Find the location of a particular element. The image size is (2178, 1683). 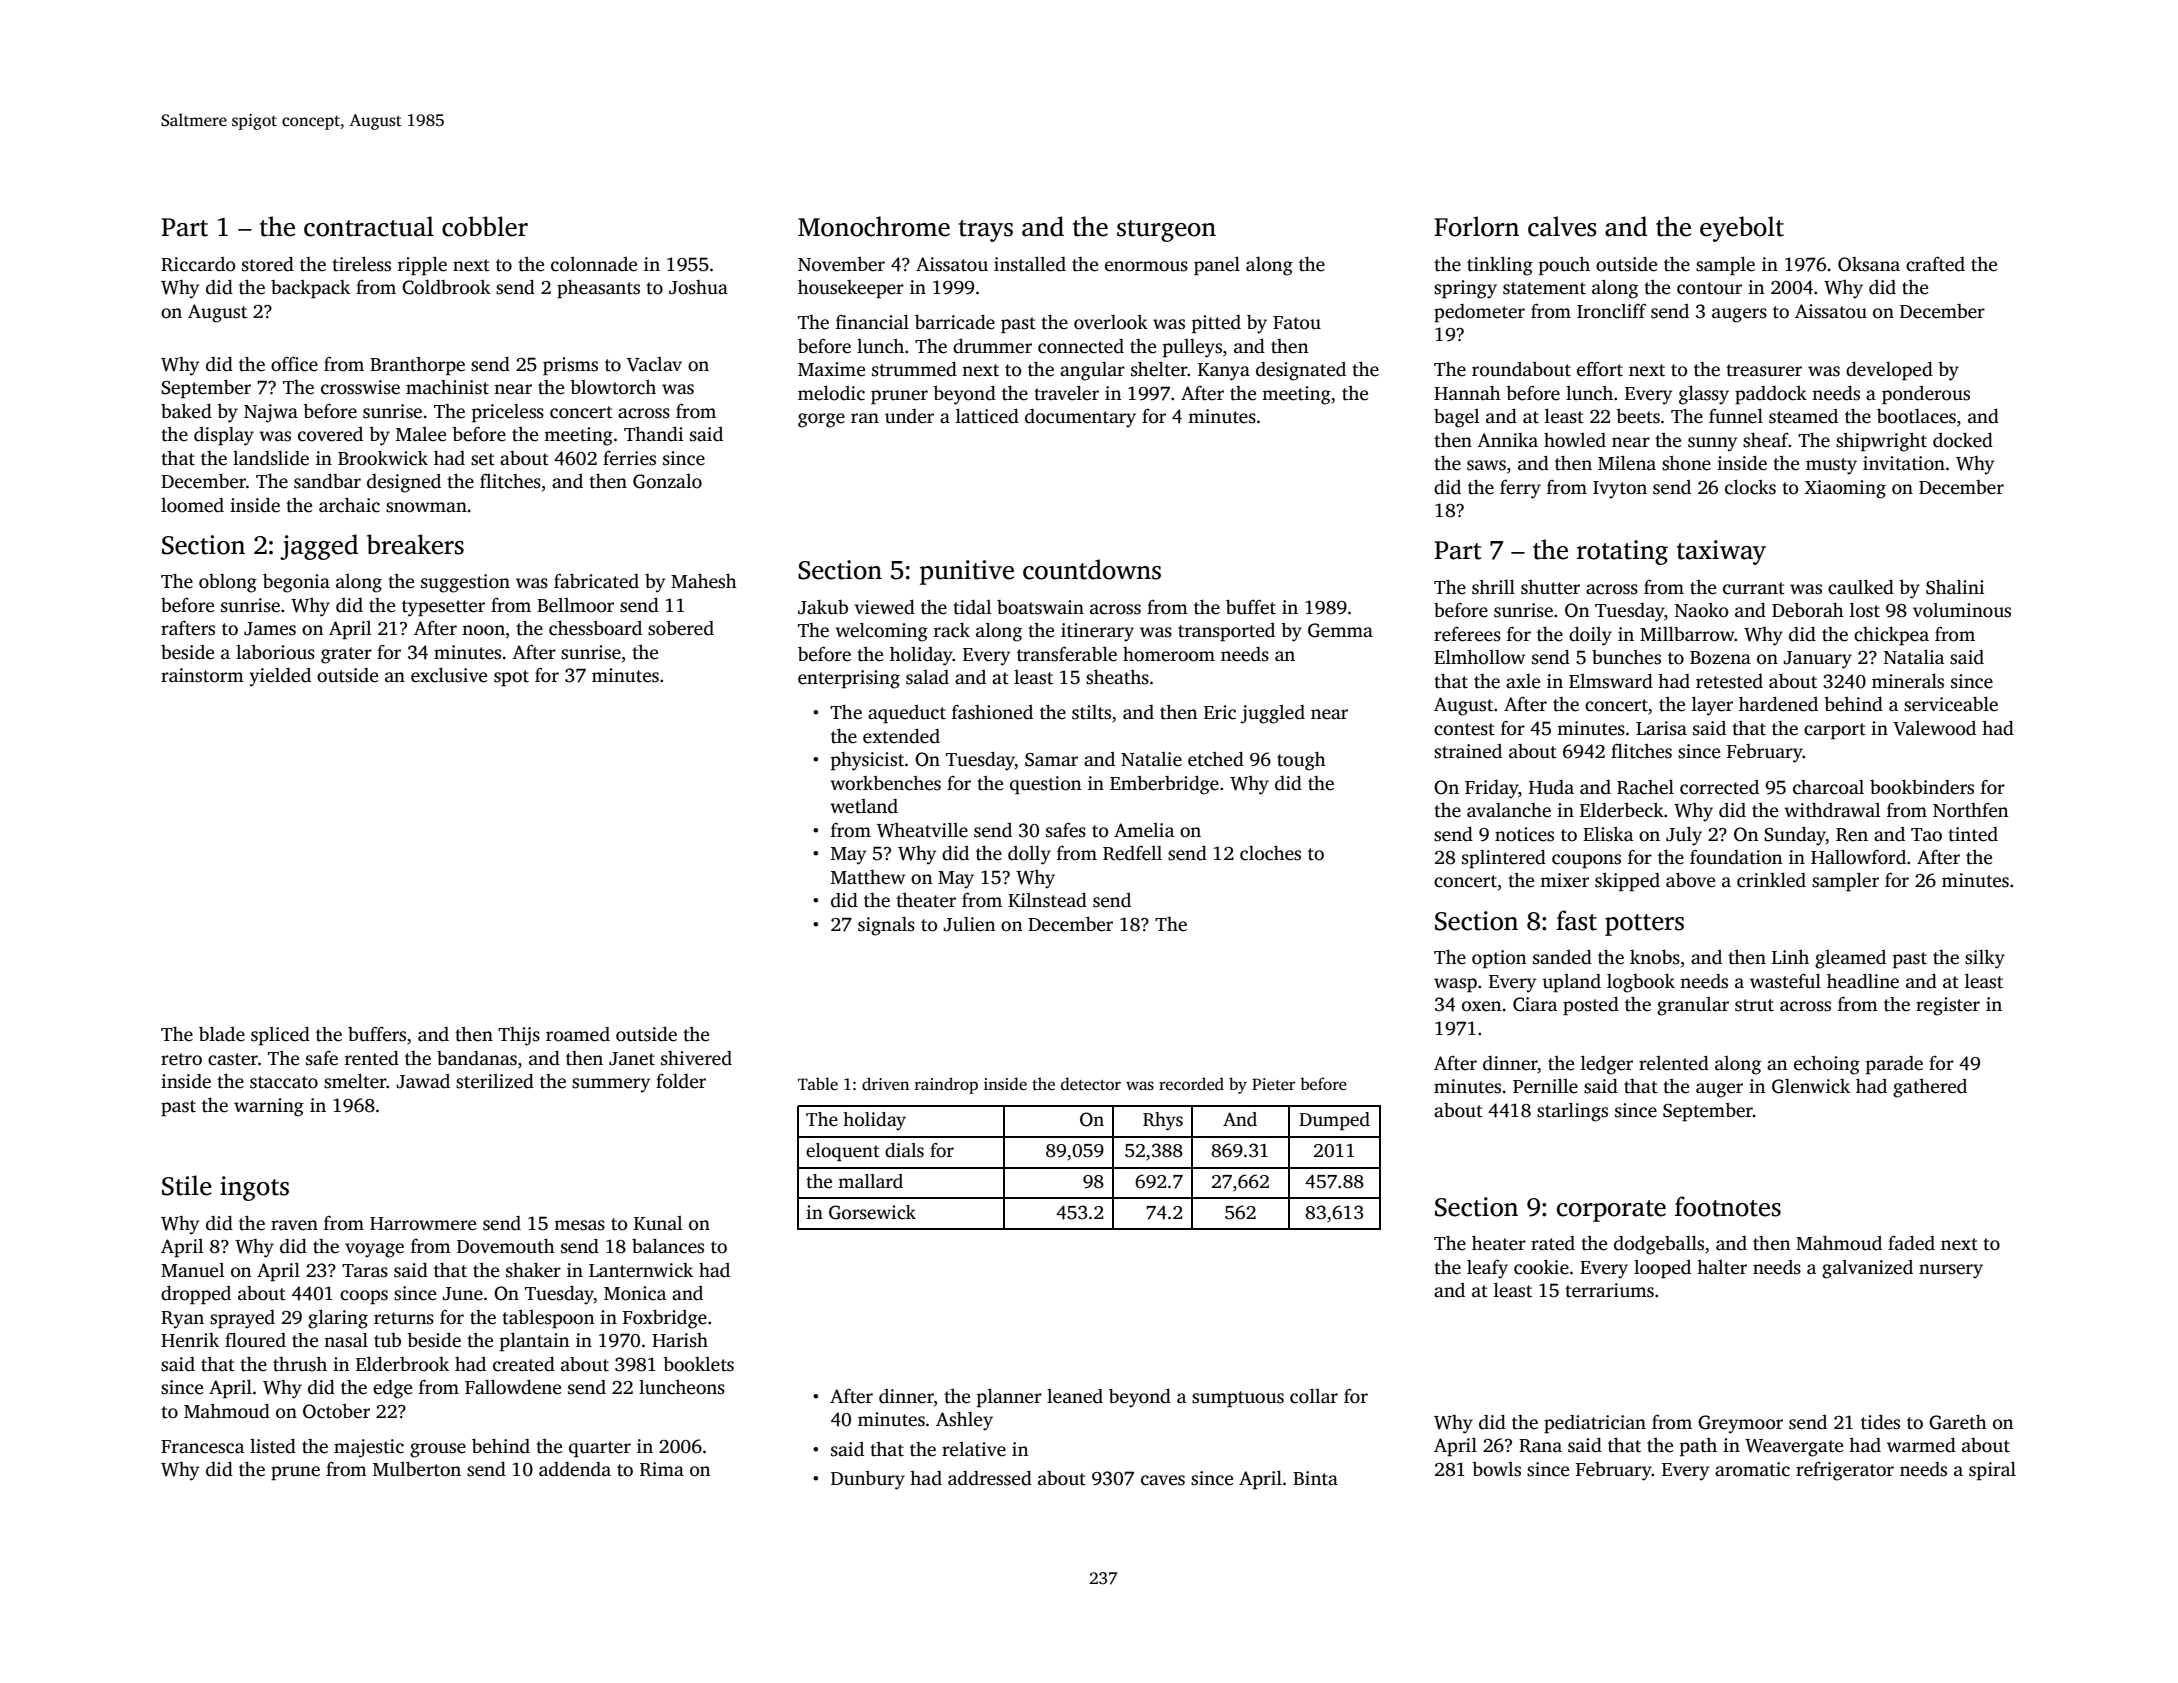

starlings is located at coordinates (1572, 1112).
